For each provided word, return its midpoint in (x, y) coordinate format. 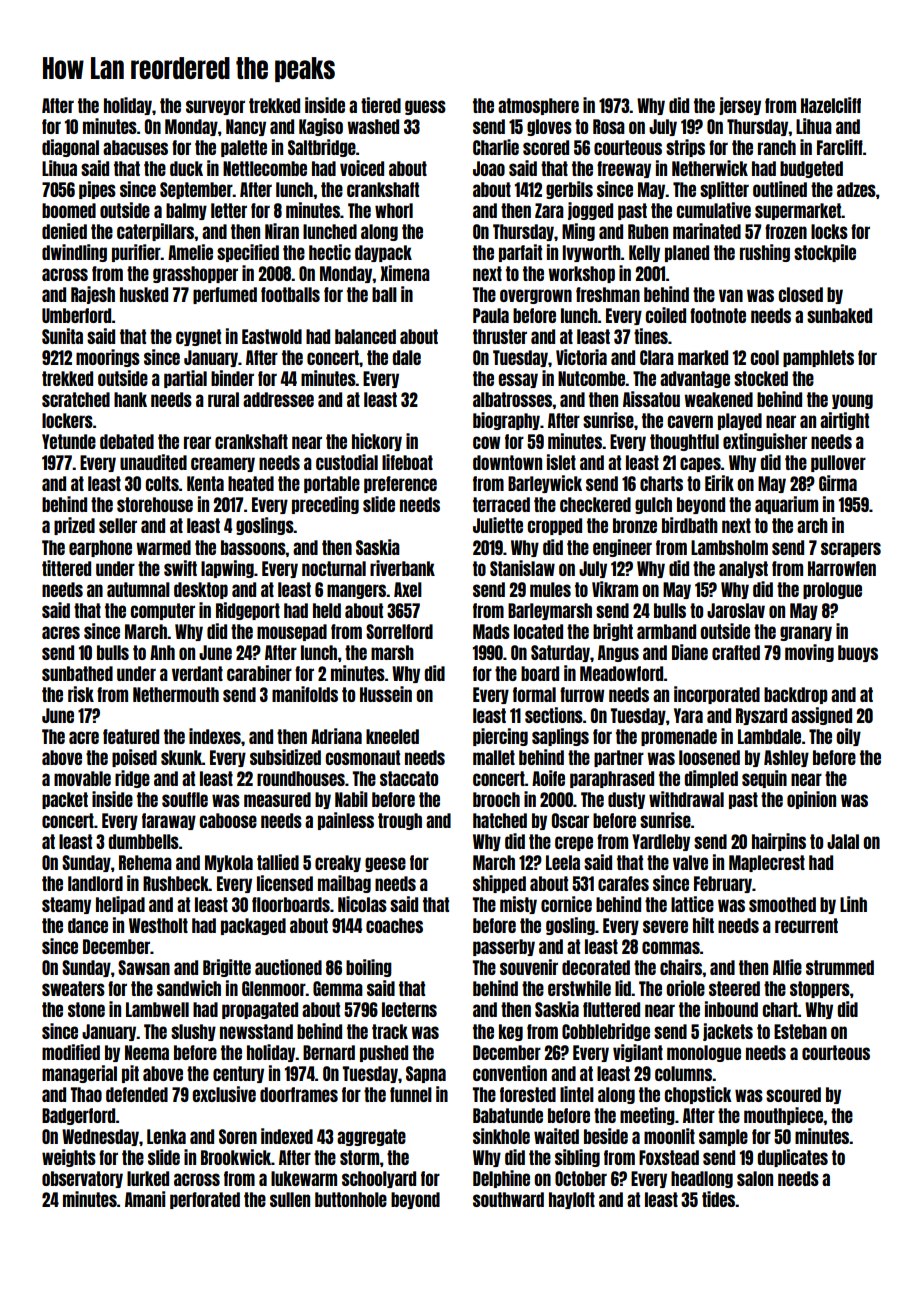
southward (508, 1199)
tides (719, 1199)
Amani (145, 1199)
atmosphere (538, 106)
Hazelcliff (831, 105)
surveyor (215, 107)
